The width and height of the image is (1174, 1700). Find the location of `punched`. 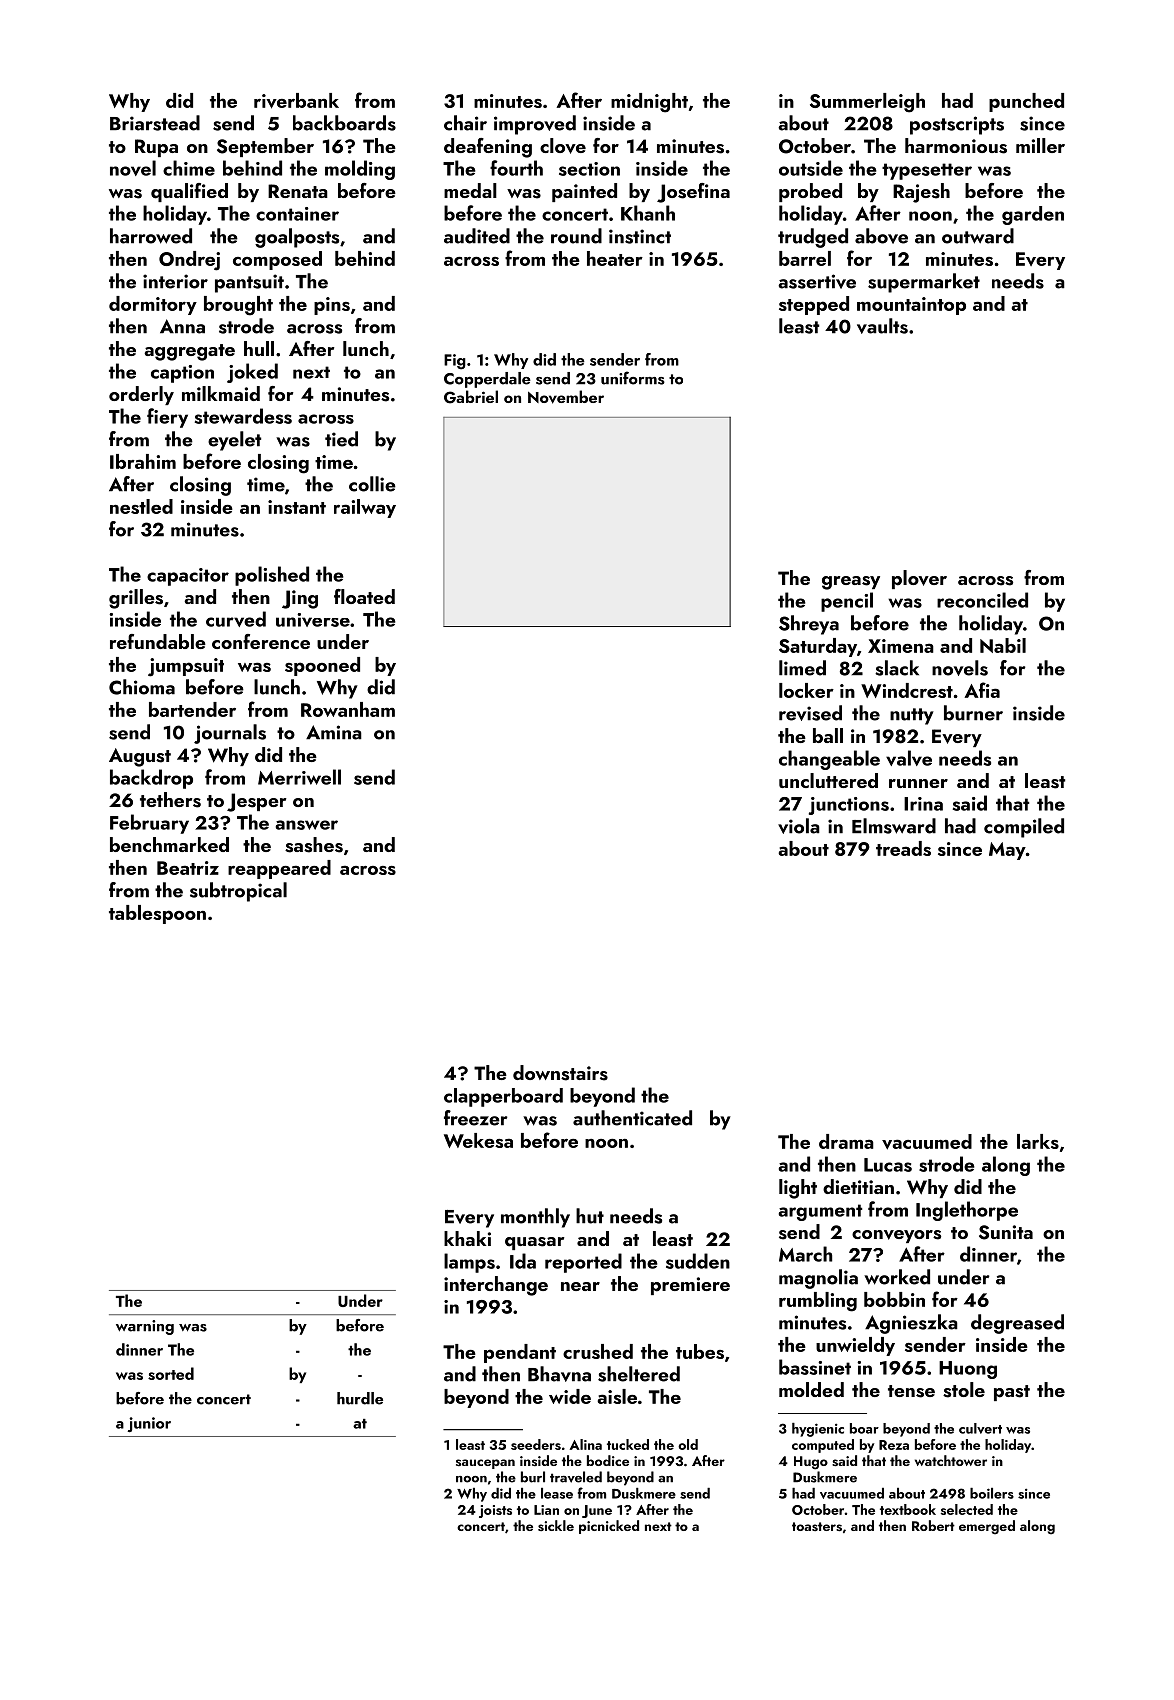

punched is located at coordinates (1026, 102).
